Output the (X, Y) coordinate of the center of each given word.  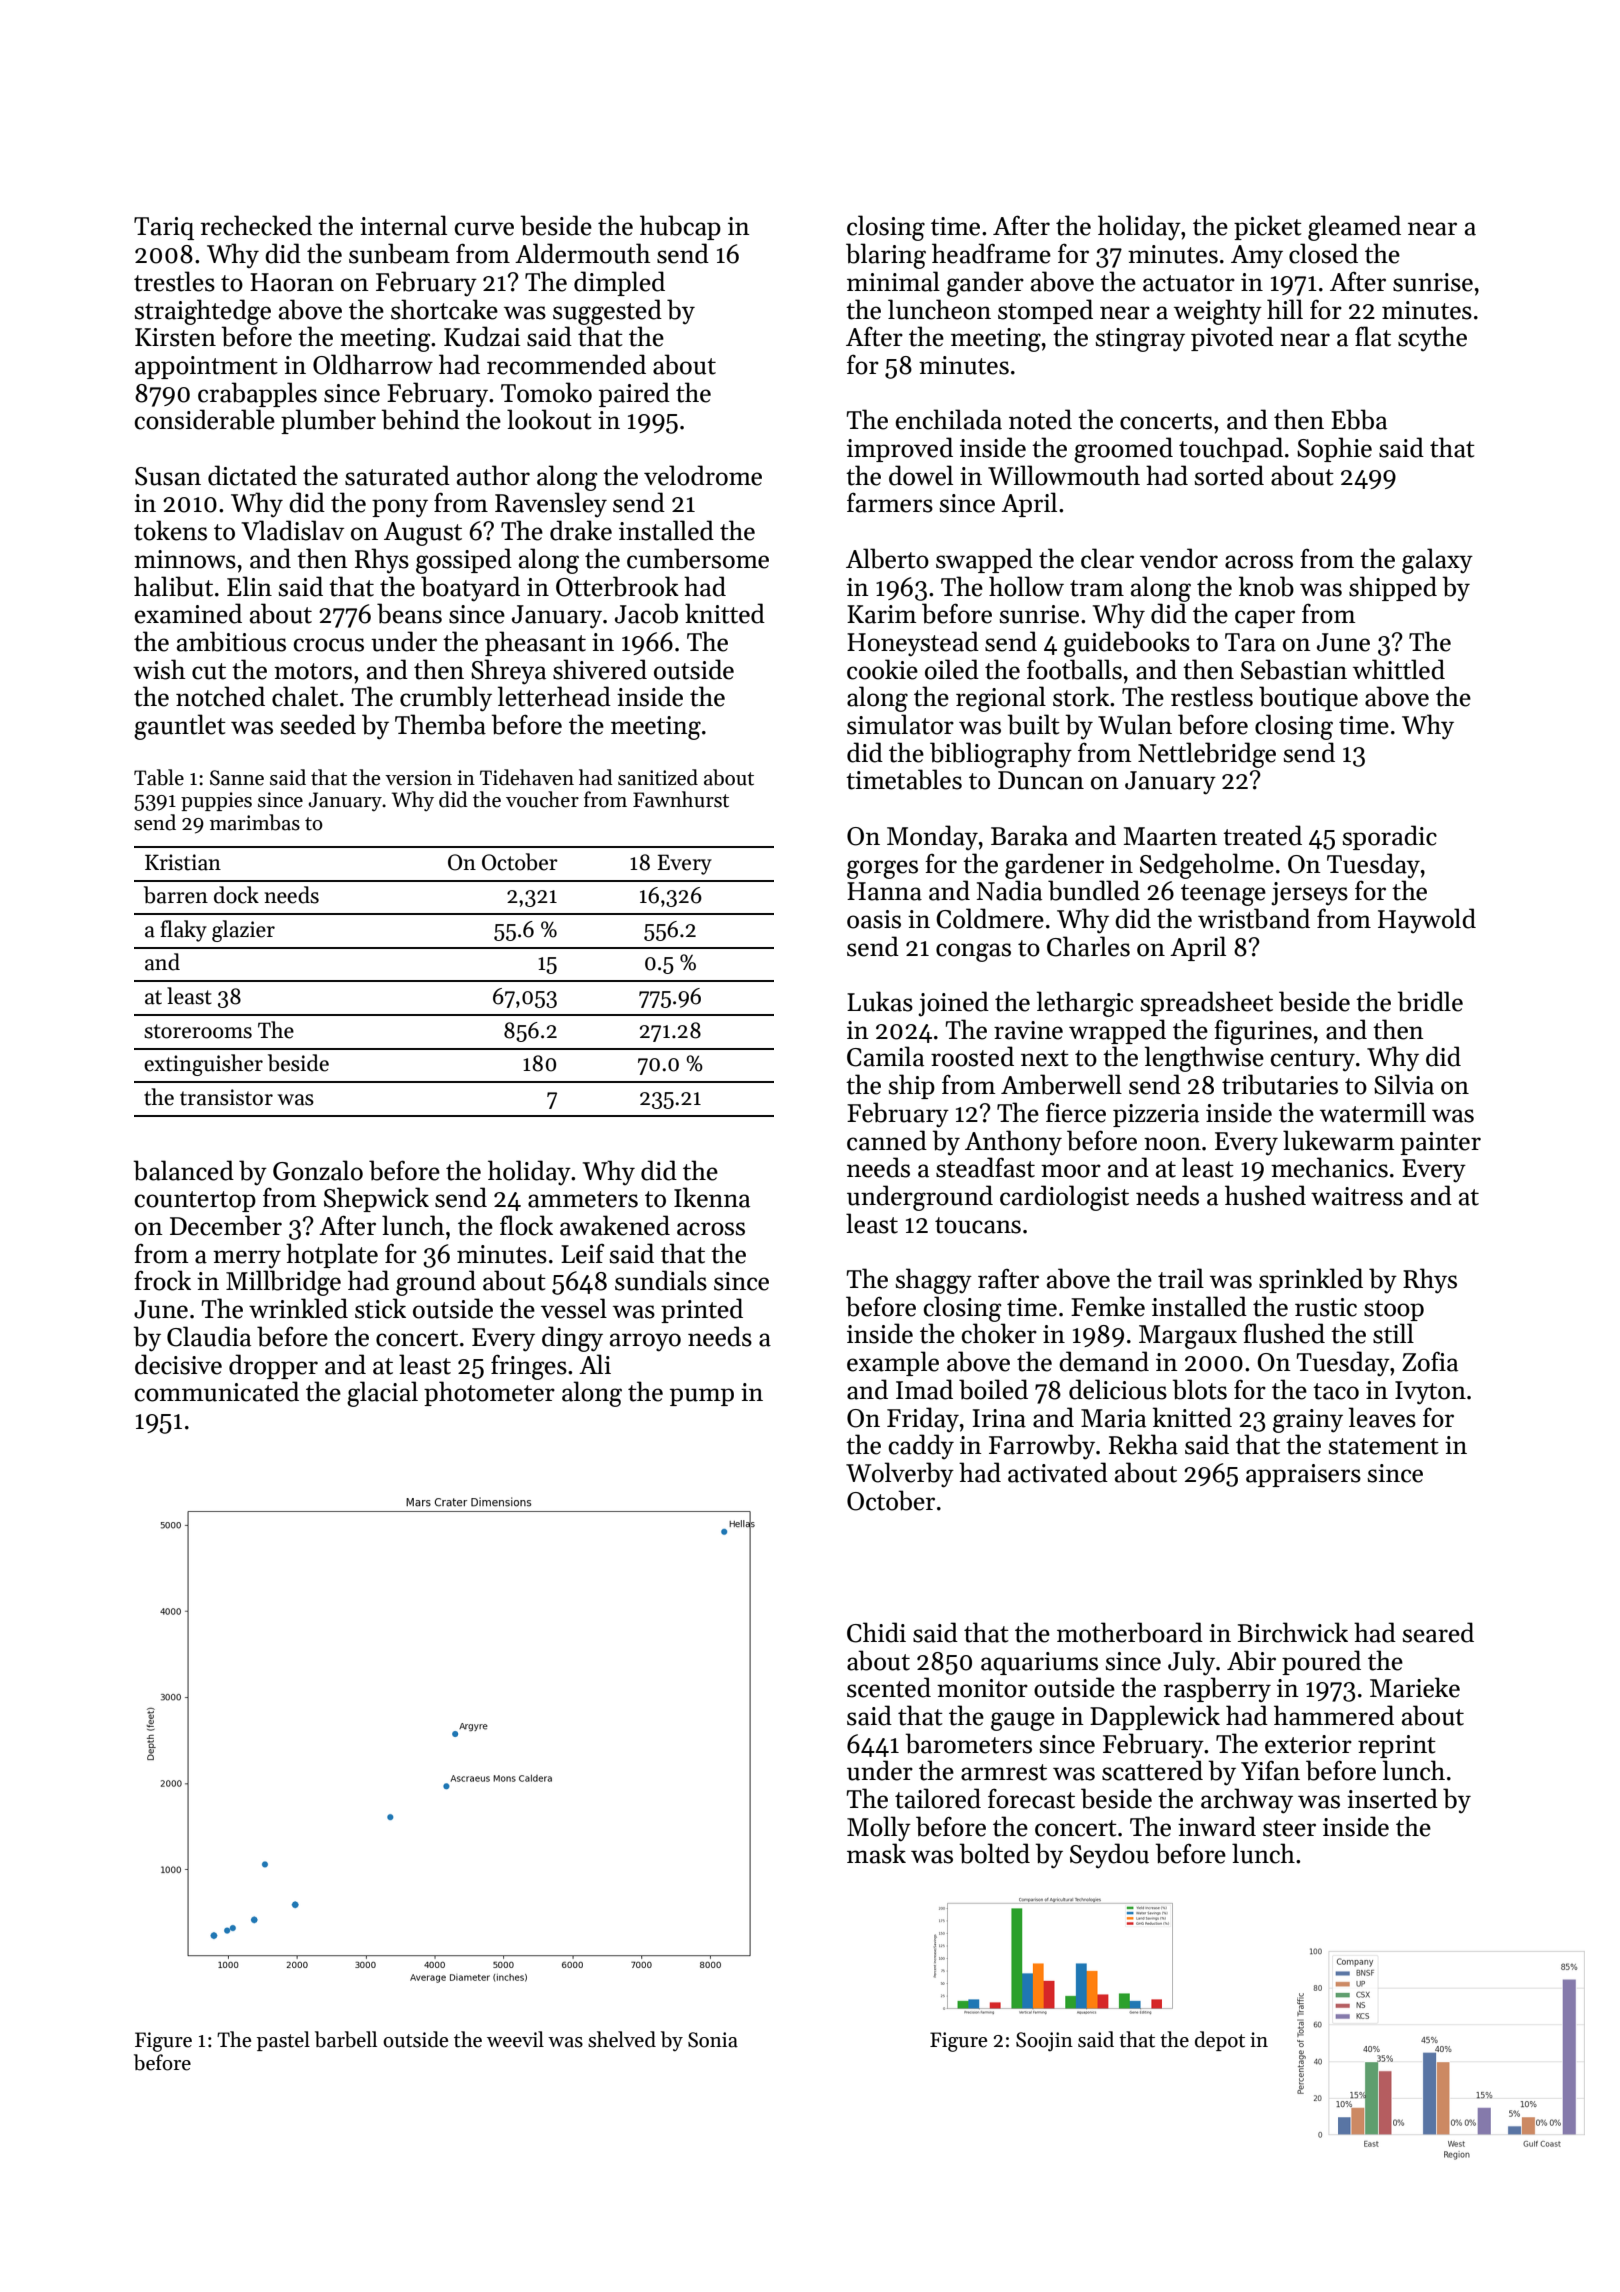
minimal (893, 281)
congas (973, 952)
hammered (1334, 1715)
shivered (600, 669)
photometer (489, 1393)
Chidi (876, 1632)
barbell (346, 2039)
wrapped (1117, 1031)
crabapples (257, 394)
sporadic (1389, 837)
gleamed (1354, 228)
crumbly (446, 699)
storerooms (198, 1031)
